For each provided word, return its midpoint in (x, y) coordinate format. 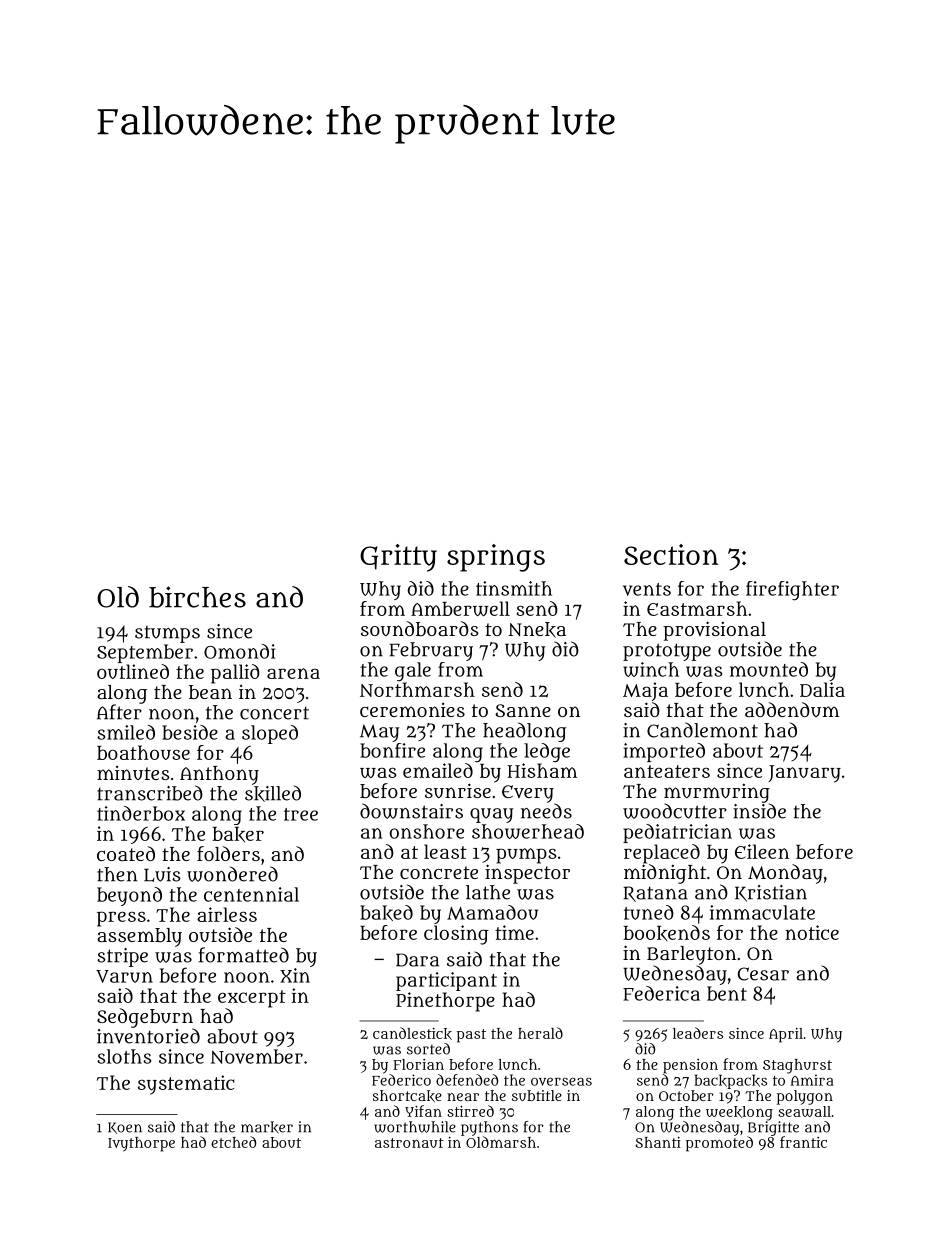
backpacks (730, 1081)
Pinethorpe (445, 1002)
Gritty (398, 558)
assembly (139, 937)
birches (197, 597)
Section (671, 554)
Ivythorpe (141, 1144)
